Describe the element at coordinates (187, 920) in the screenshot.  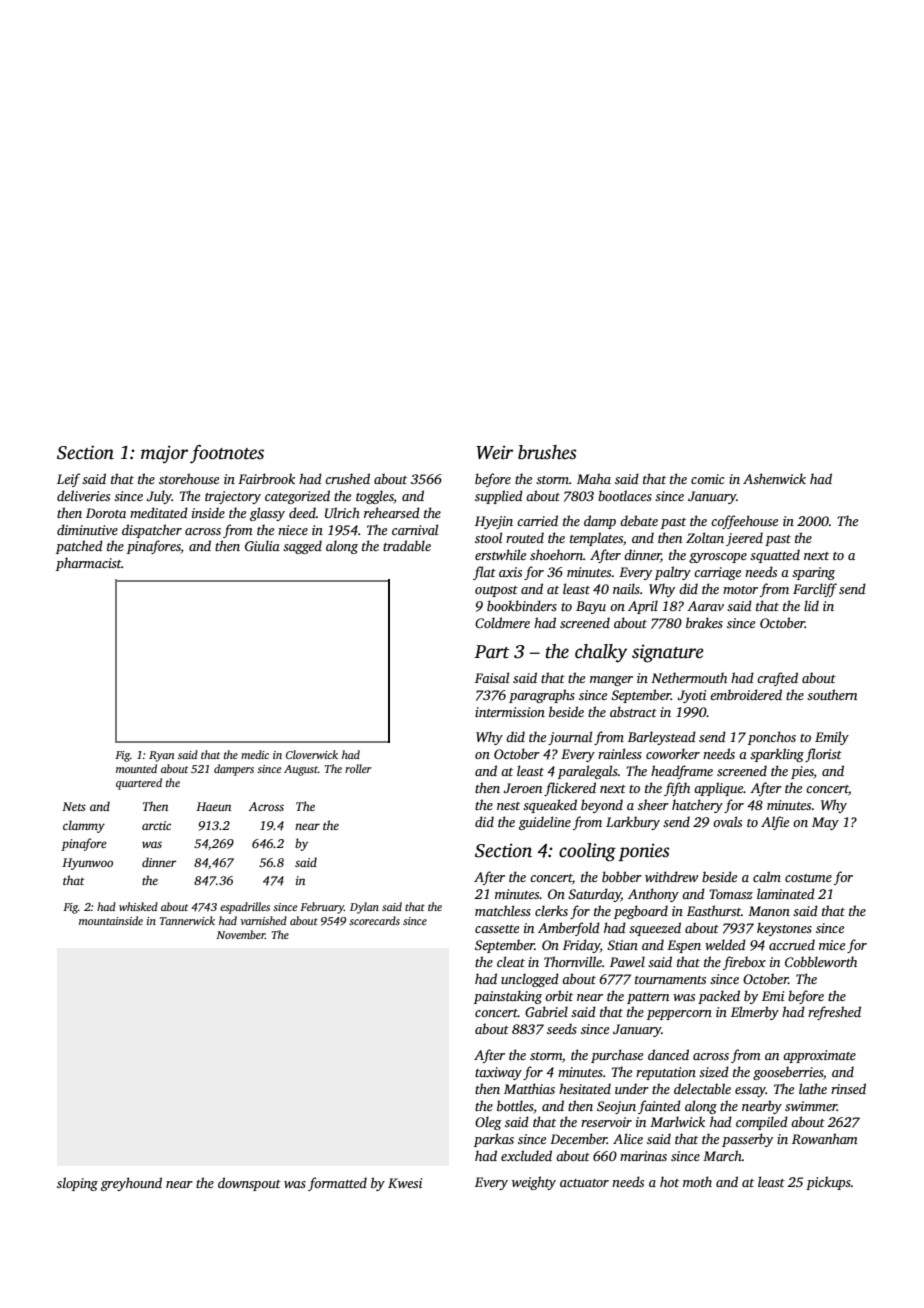
I see `Tannerwick` at that location.
